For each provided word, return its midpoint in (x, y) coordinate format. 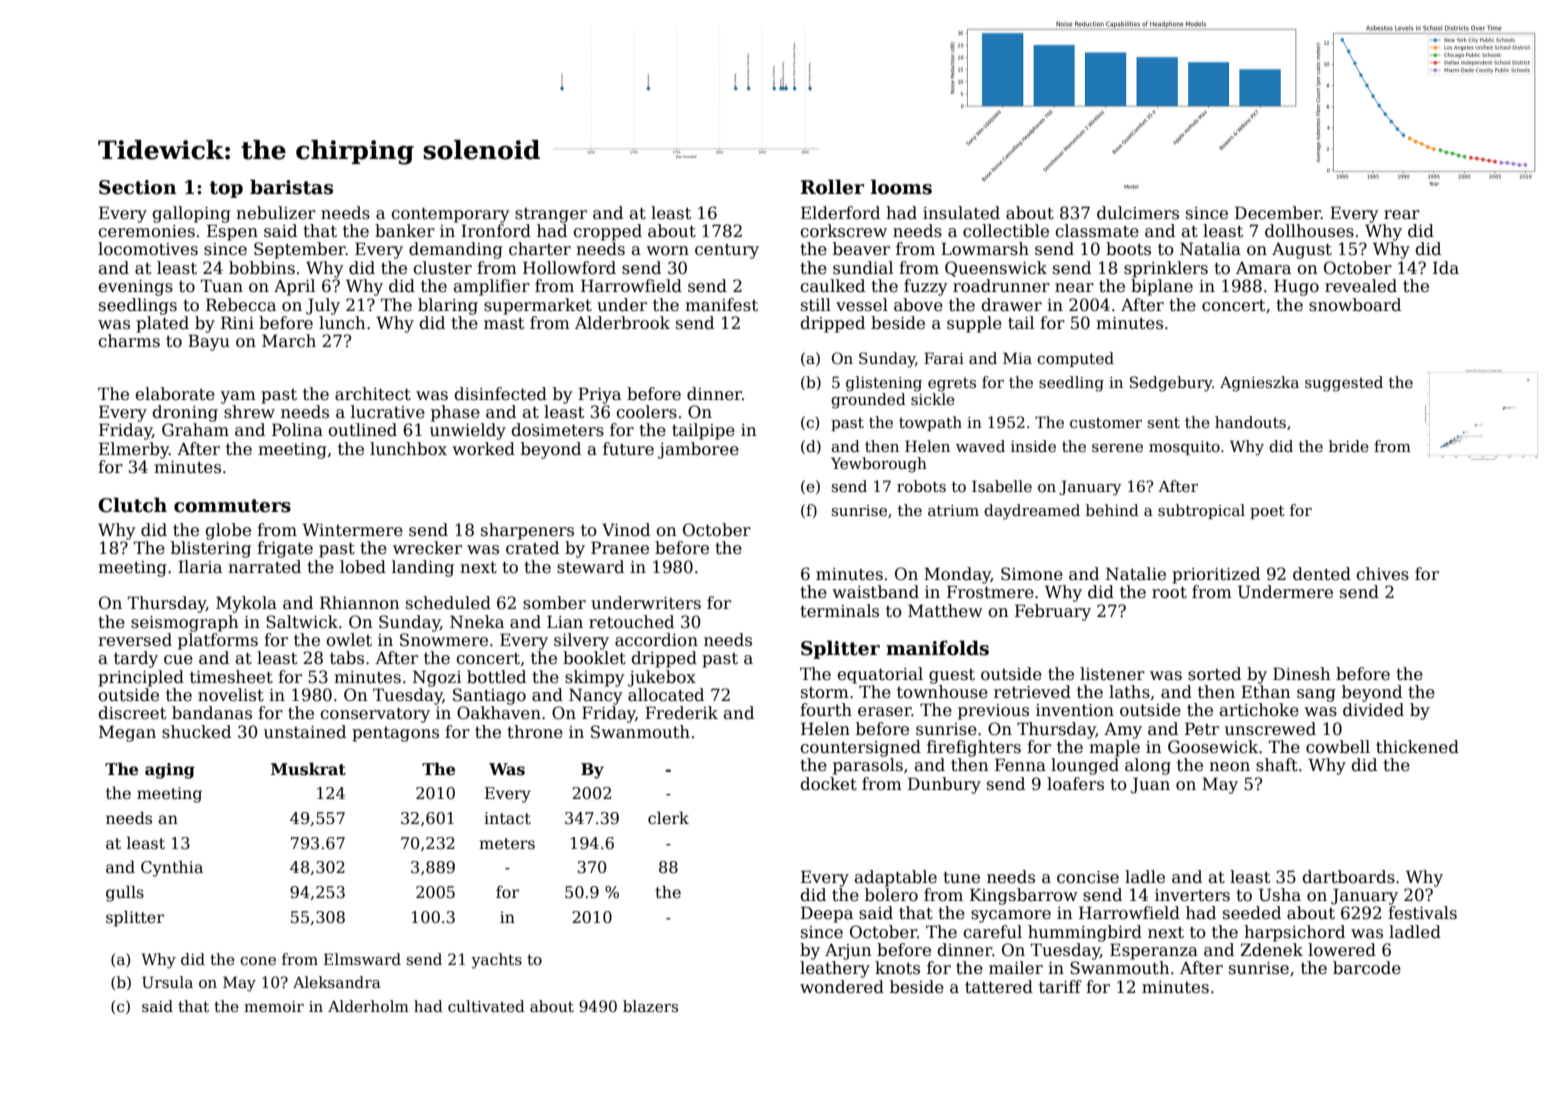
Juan (1150, 785)
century (727, 251)
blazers (650, 1006)
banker (405, 231)
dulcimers (1138, 213)
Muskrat (308, 769)
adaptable (896, 878)
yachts (496, 961)
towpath (930, 423)
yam (238, 397)
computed (1075, 359)
